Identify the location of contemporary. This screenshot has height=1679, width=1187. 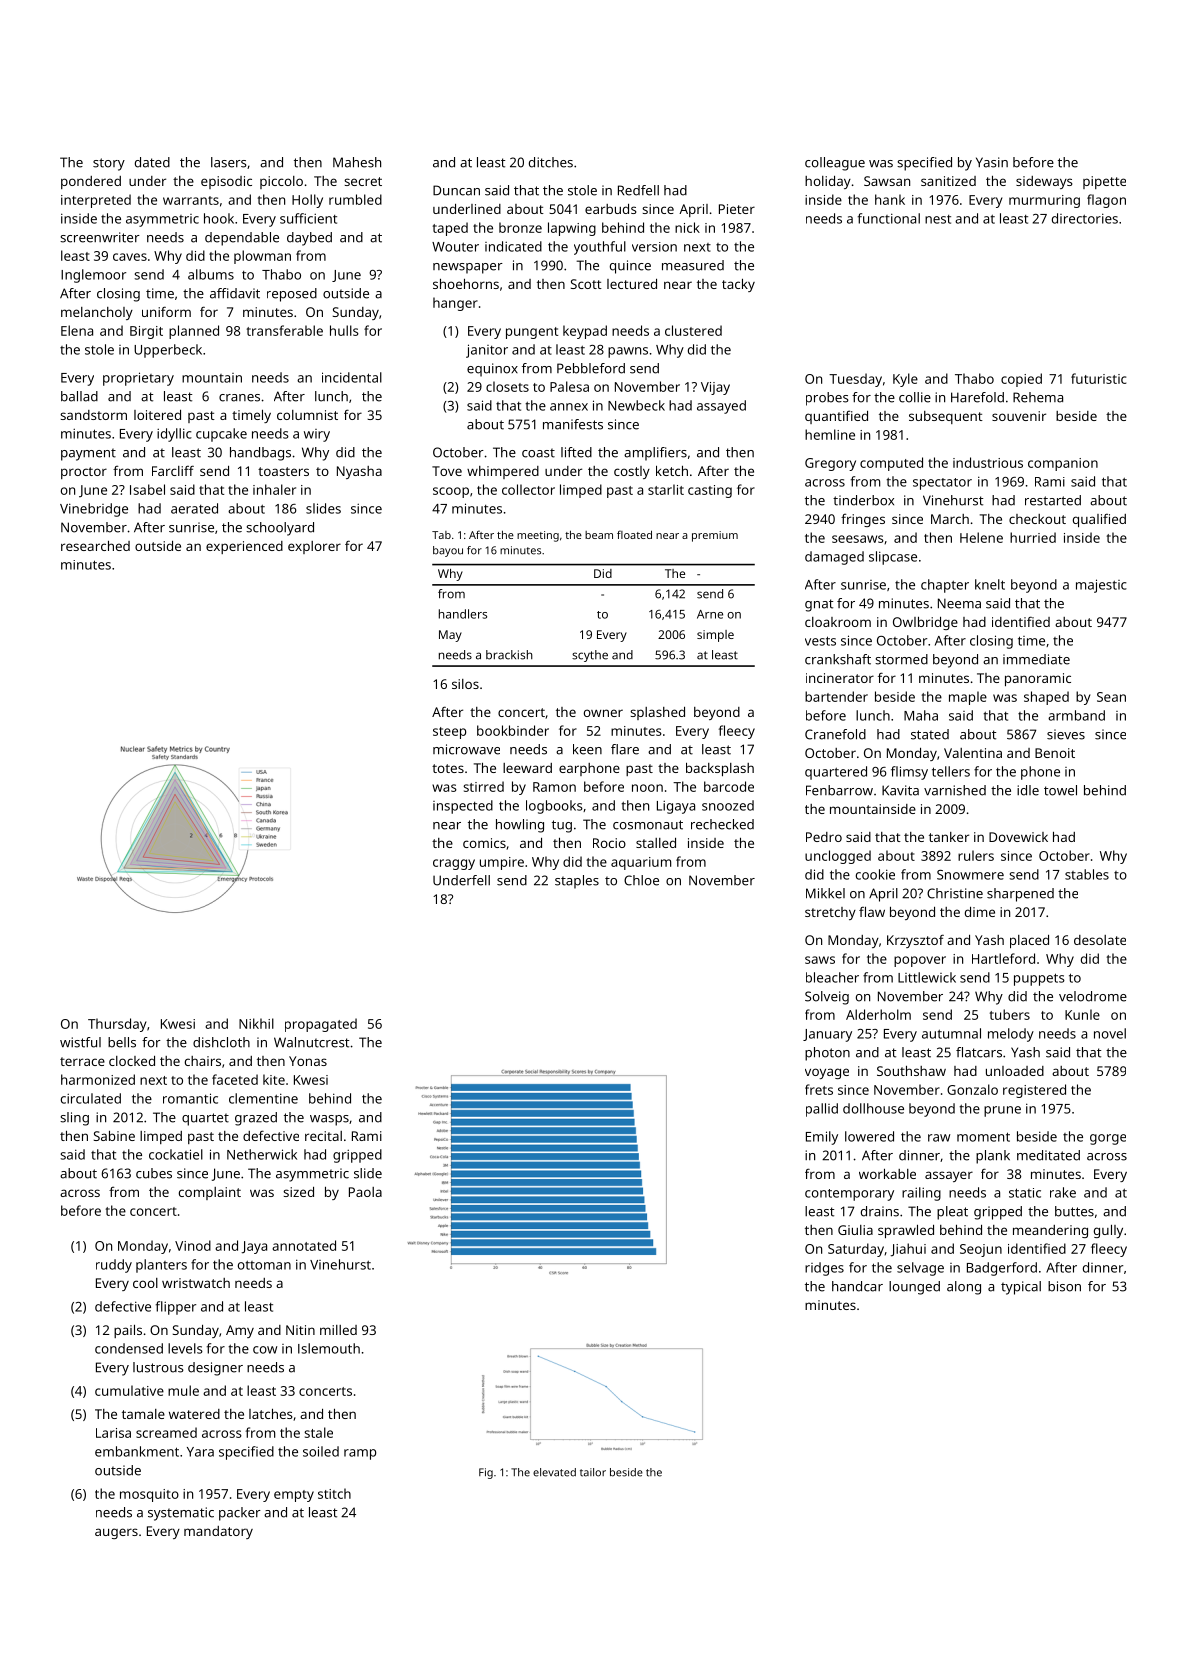
(849, 1195).
